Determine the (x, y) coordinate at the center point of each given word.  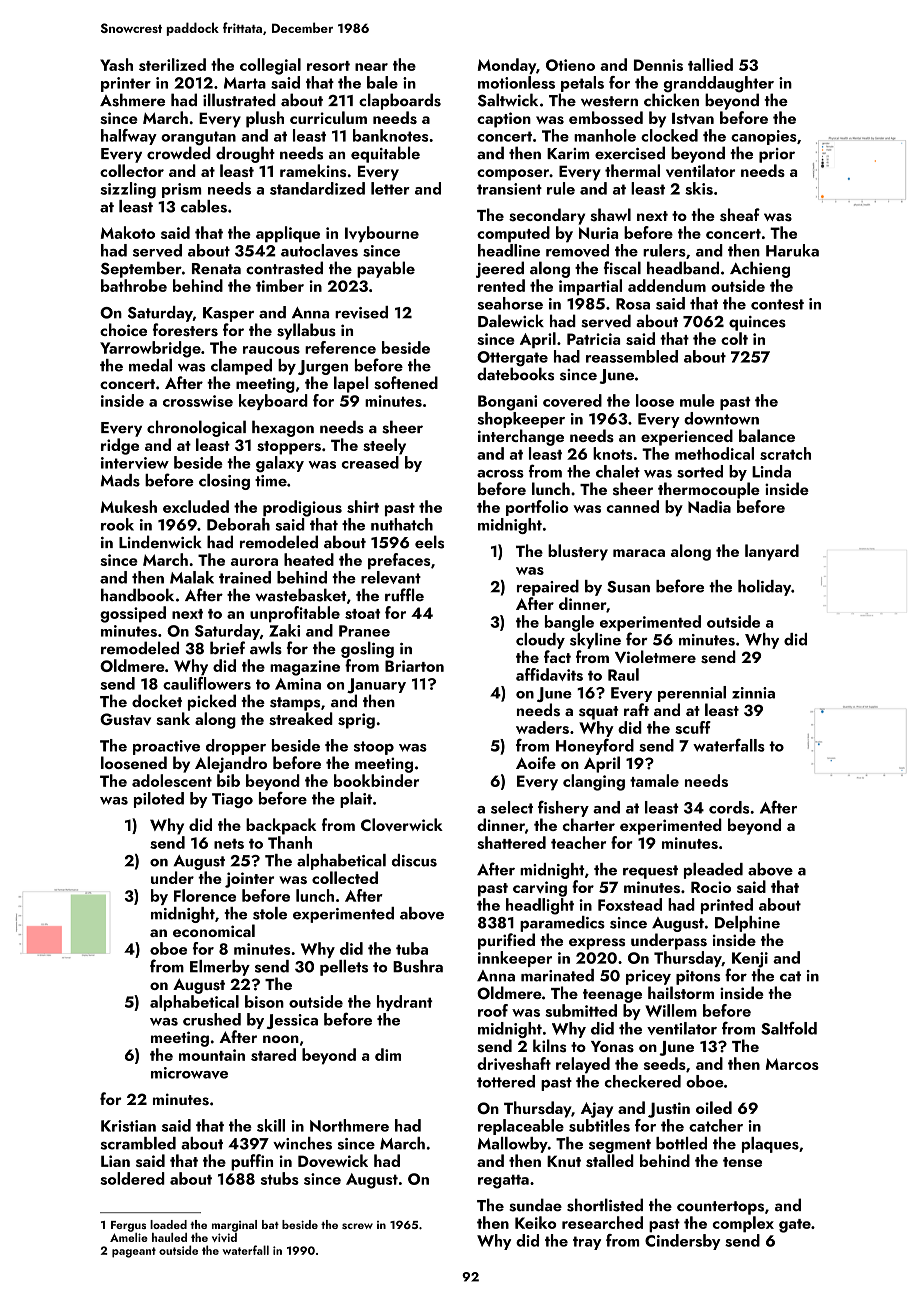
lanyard (772, 552)
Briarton (414, 666)
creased (370, 462)
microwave (189, 1073)
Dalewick (511, 321)
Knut (564, 1161)
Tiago (232, 800)
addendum (667, 285)
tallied (710, 64)
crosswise (198, 401)
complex (743, 1224)
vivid (224, 1237)
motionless (516, 82)
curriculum (328, 117)
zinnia (753, 693)
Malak (192, 577)
